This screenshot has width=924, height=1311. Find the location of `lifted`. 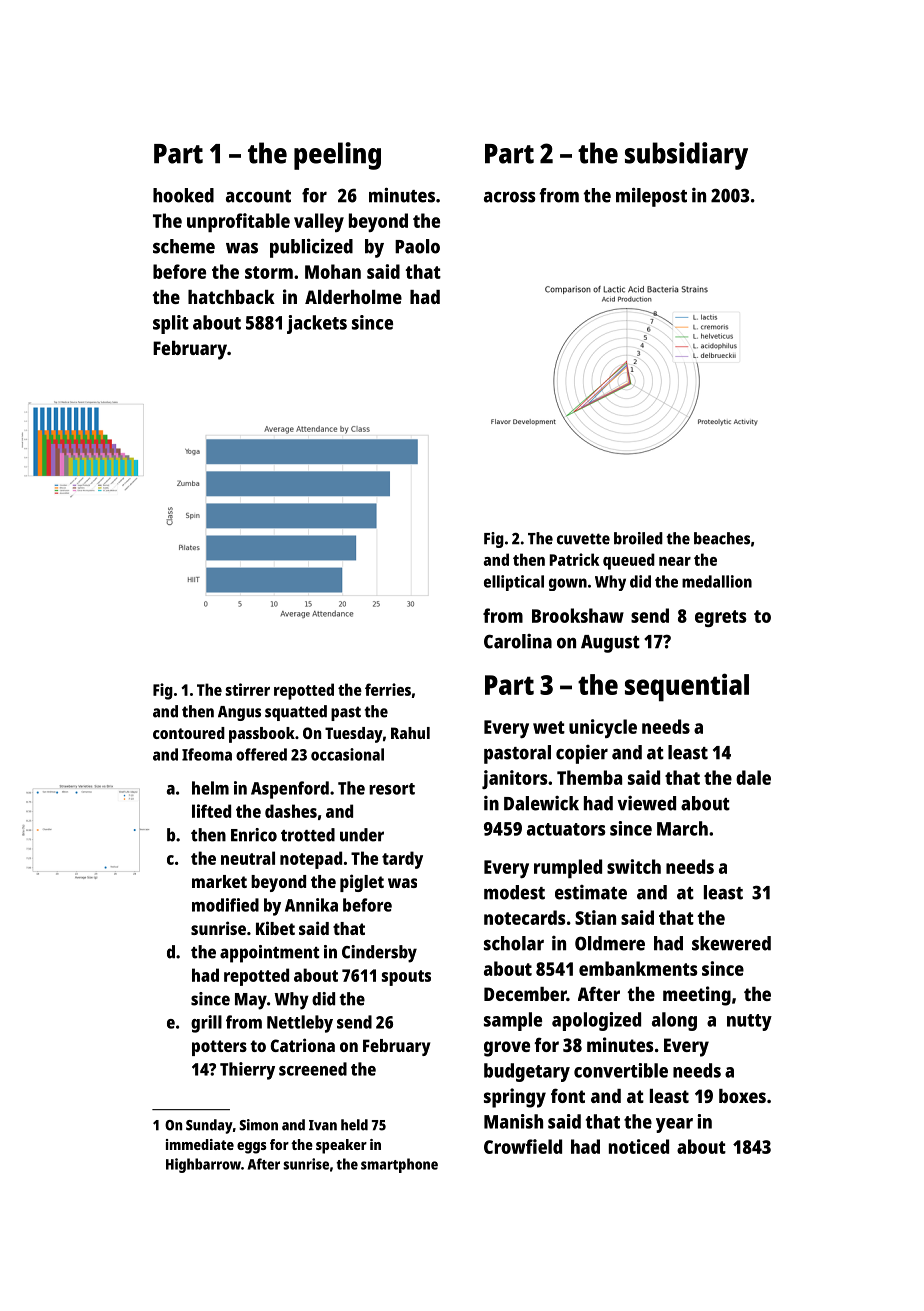

lifted is located at coordinates (211, 811).
